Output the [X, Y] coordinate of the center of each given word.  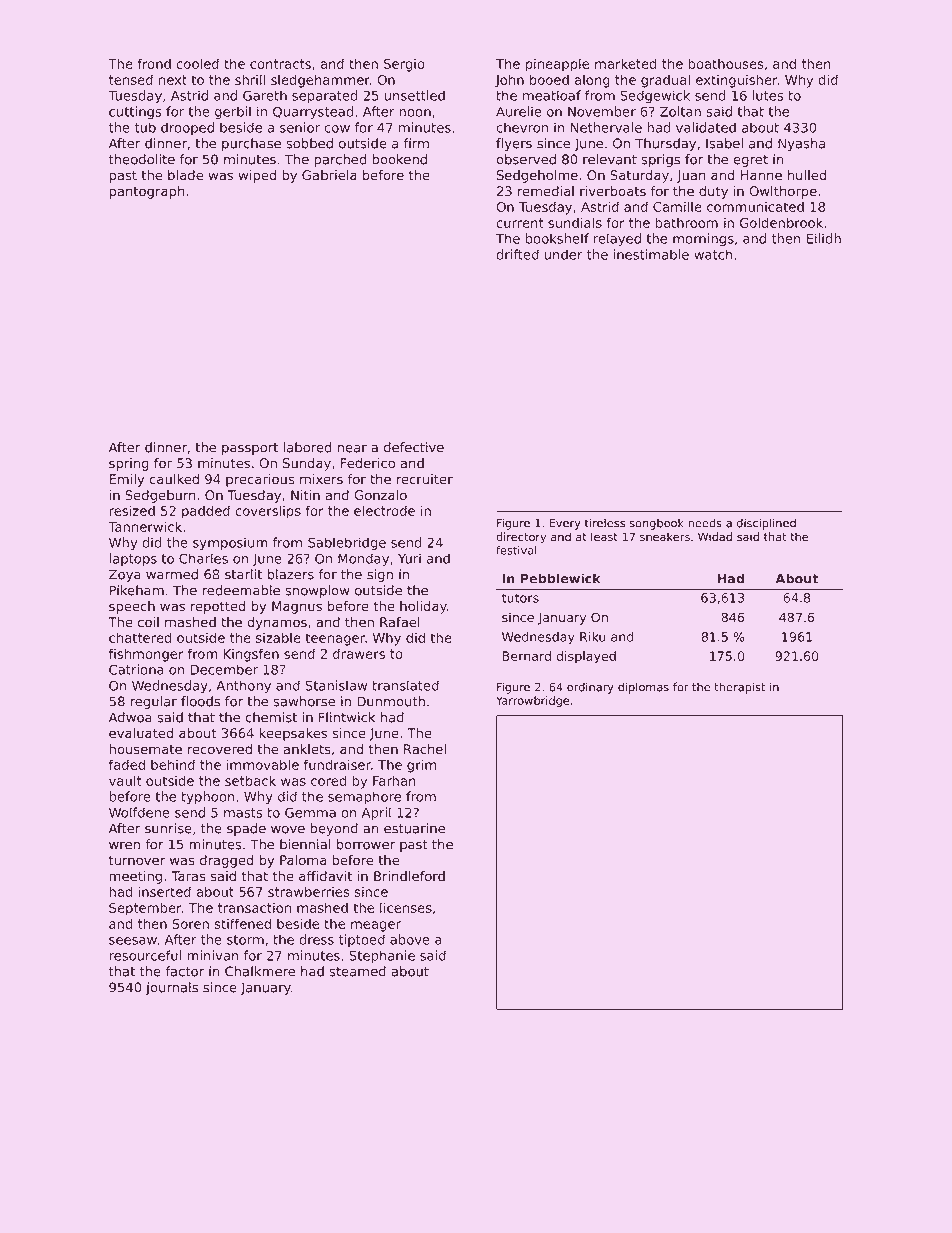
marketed [625, 63]
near [352, 449]
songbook [657, 524]
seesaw [133, 941]
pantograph [147, 192]
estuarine [414, 828]
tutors [520, 598]
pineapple [557, 65]
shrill [250, 79]
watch [713, 254]
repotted [218, 607]
